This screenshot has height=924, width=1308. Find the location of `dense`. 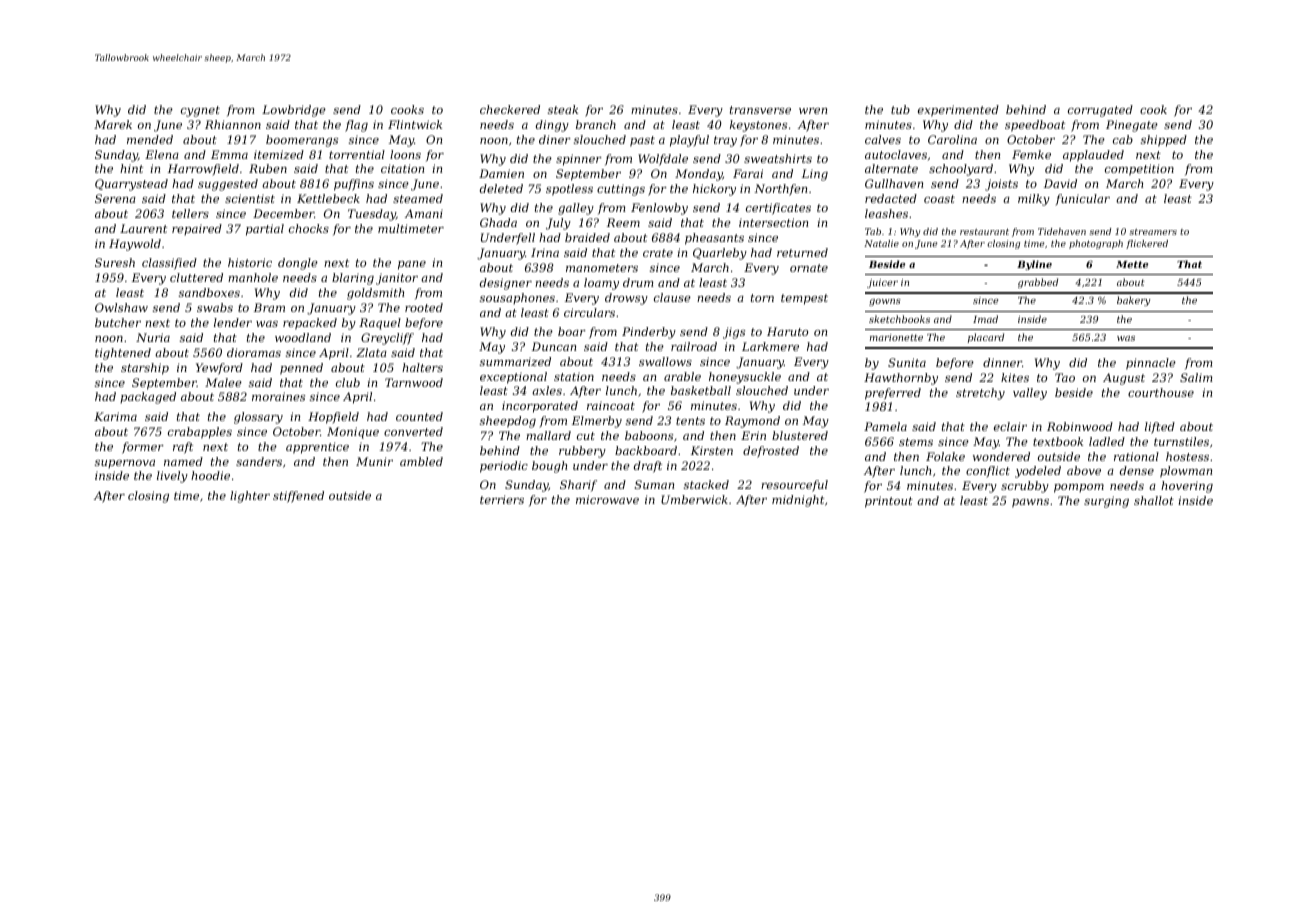

dense is located at coordinates (1137, 470).
